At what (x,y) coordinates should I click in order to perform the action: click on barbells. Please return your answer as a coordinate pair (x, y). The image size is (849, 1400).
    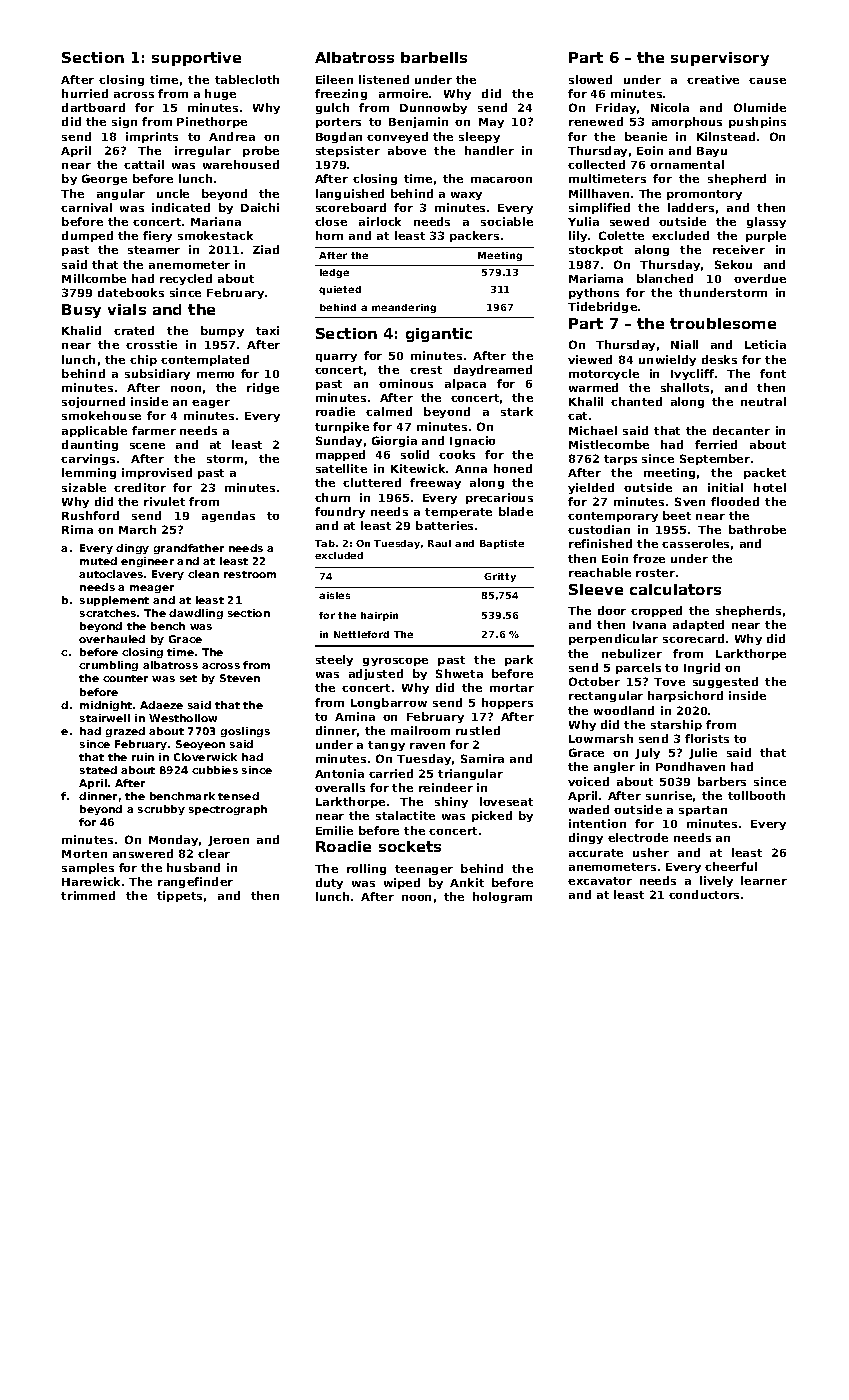
    Looking at the image, I should click on (434, 57).
